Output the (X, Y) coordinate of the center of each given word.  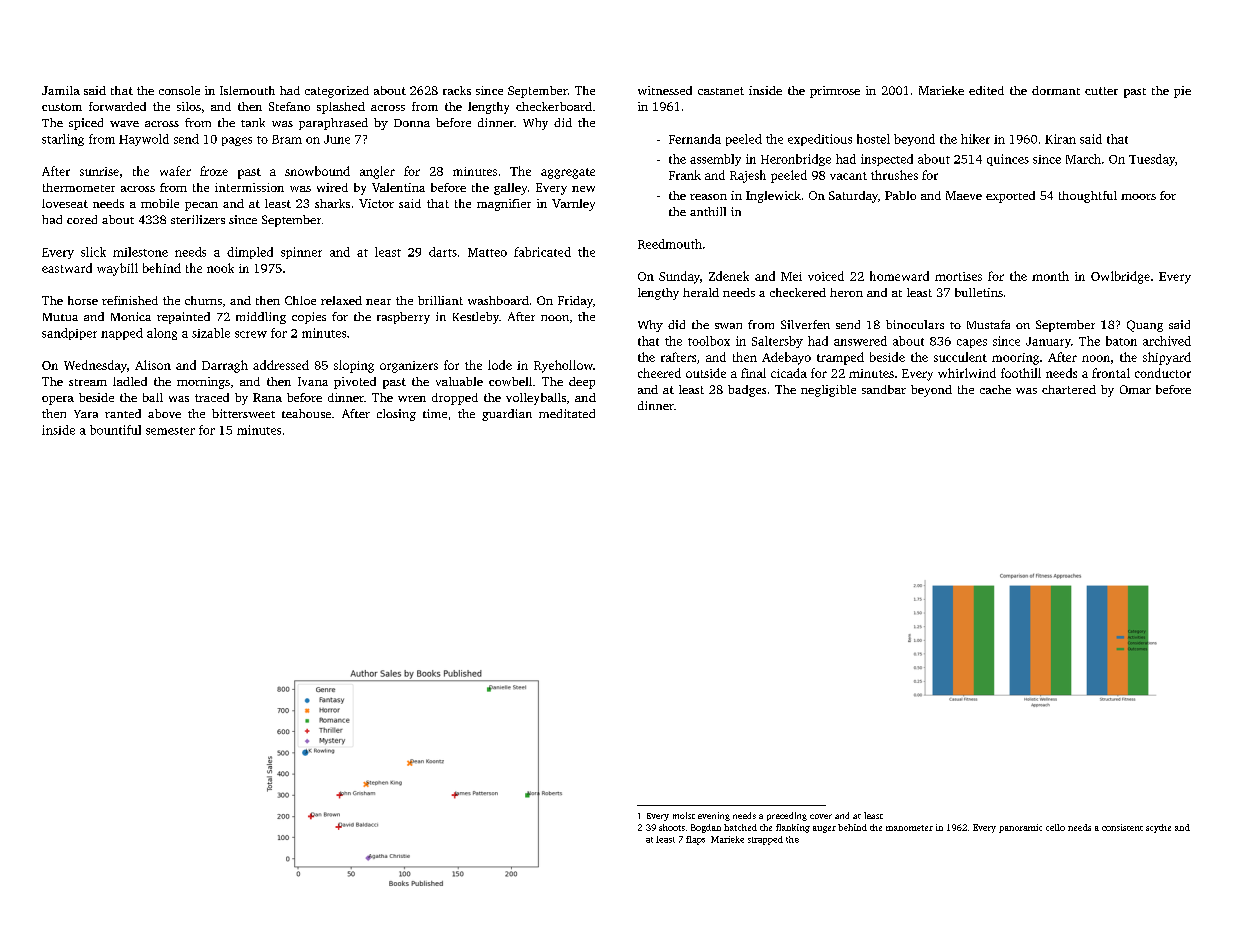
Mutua (60, 317)
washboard (498, 300)
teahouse (306, 413)
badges (747, 391)
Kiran (1060, 139)
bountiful (115, 430)
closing (396, 415)
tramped (840, 358)
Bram (287, 139)
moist (684, 815)
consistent (1122, 827)
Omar (1135, 389)
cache (995, 389)
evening (714, 816)
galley (510, 189)
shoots (672, 827)
